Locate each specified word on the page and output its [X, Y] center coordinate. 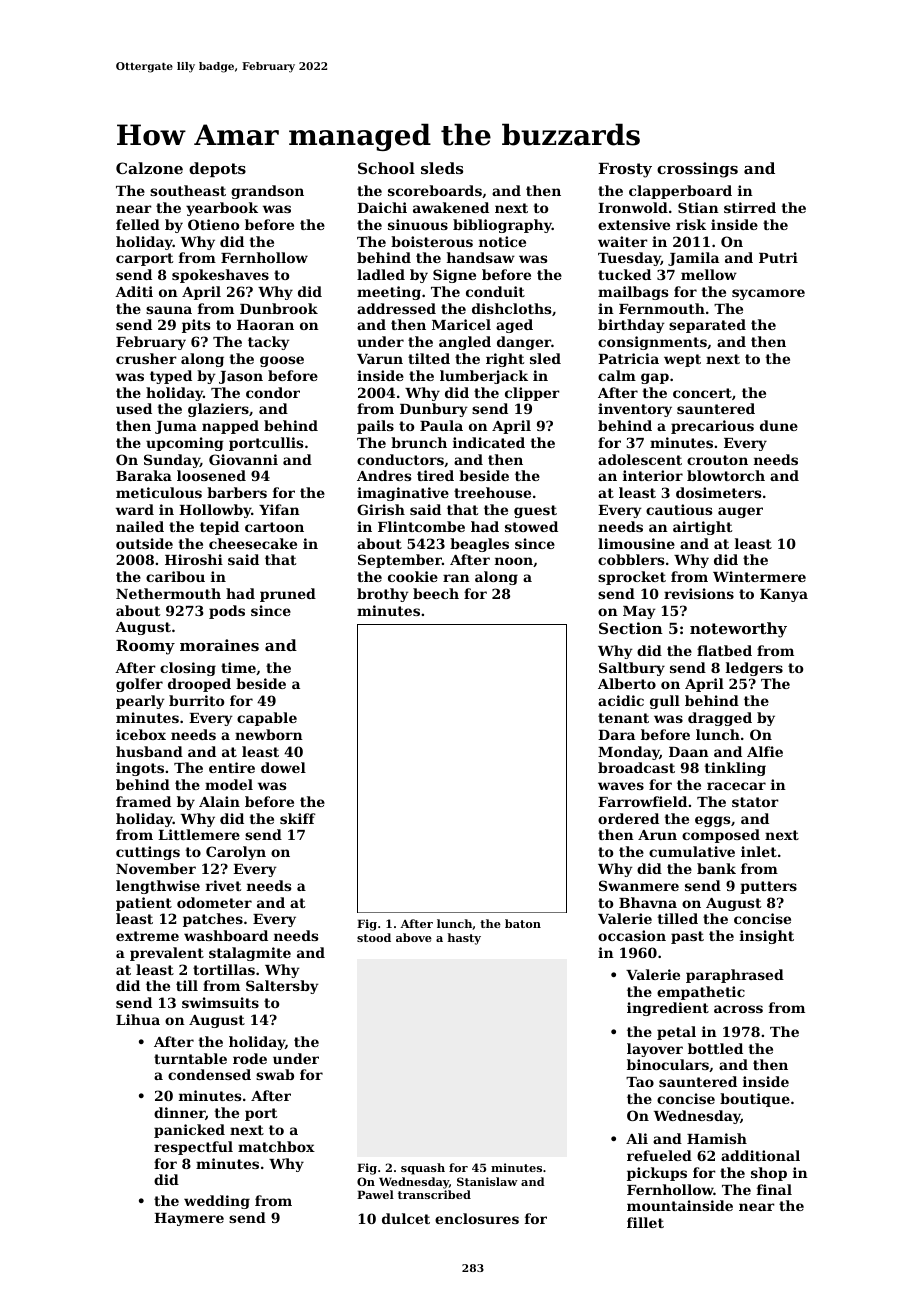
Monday [629, 753]
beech [436, 593]
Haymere [189, 1219]
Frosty [625, 170]
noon [514, 561]
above [414, 937]
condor [273, 392]
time [238, 667]
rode [250, 1058]
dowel [283, 767]
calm [617, 375]
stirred [750, 207]
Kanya [784, 595]
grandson [267, 192]
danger [524, 343]
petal [676, 1033]
